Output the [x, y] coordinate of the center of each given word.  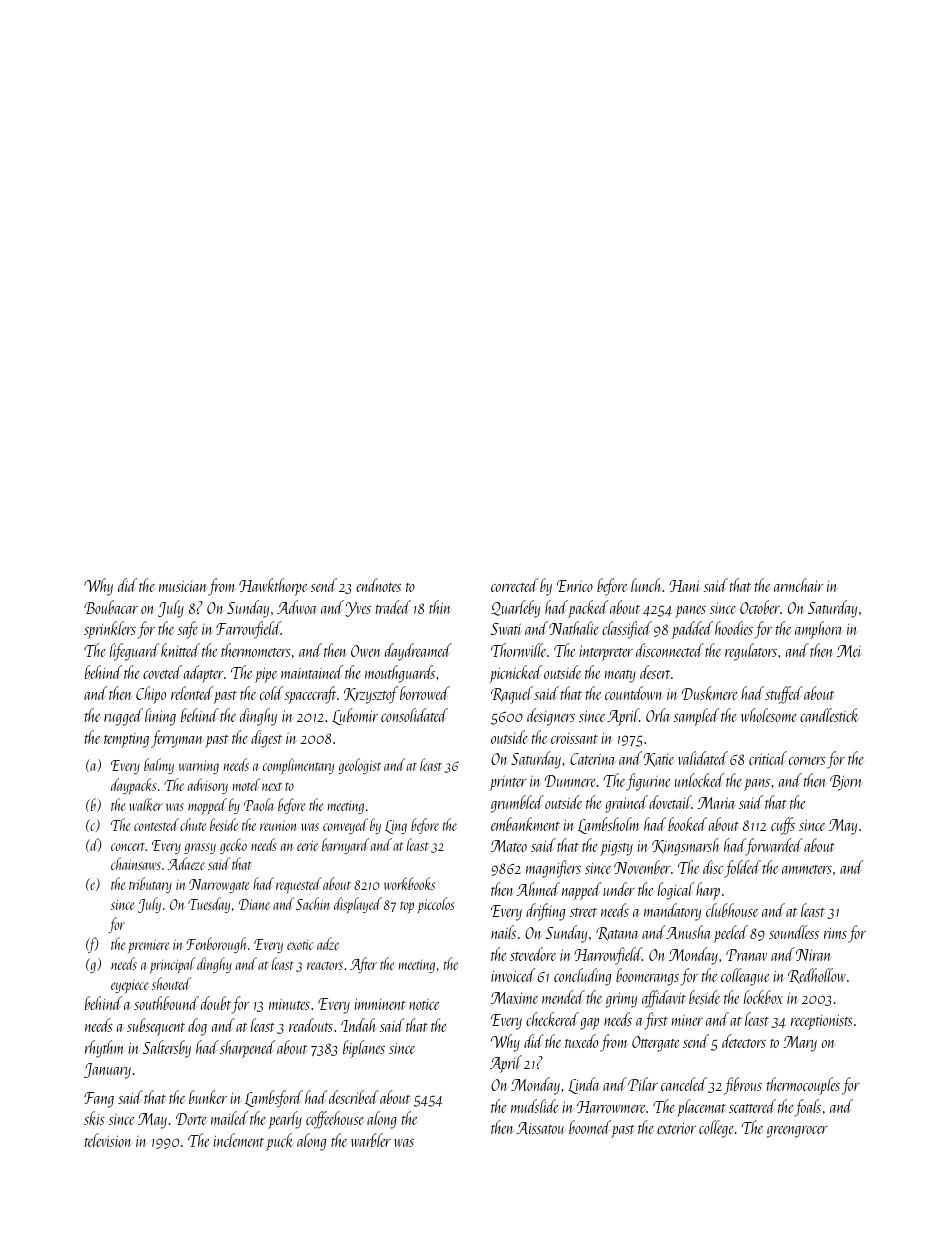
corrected [514, 585]
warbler [371, 1140]
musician [183, 586]
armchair [798, 585]
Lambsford [274, 1099]
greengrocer [797, 1132]
